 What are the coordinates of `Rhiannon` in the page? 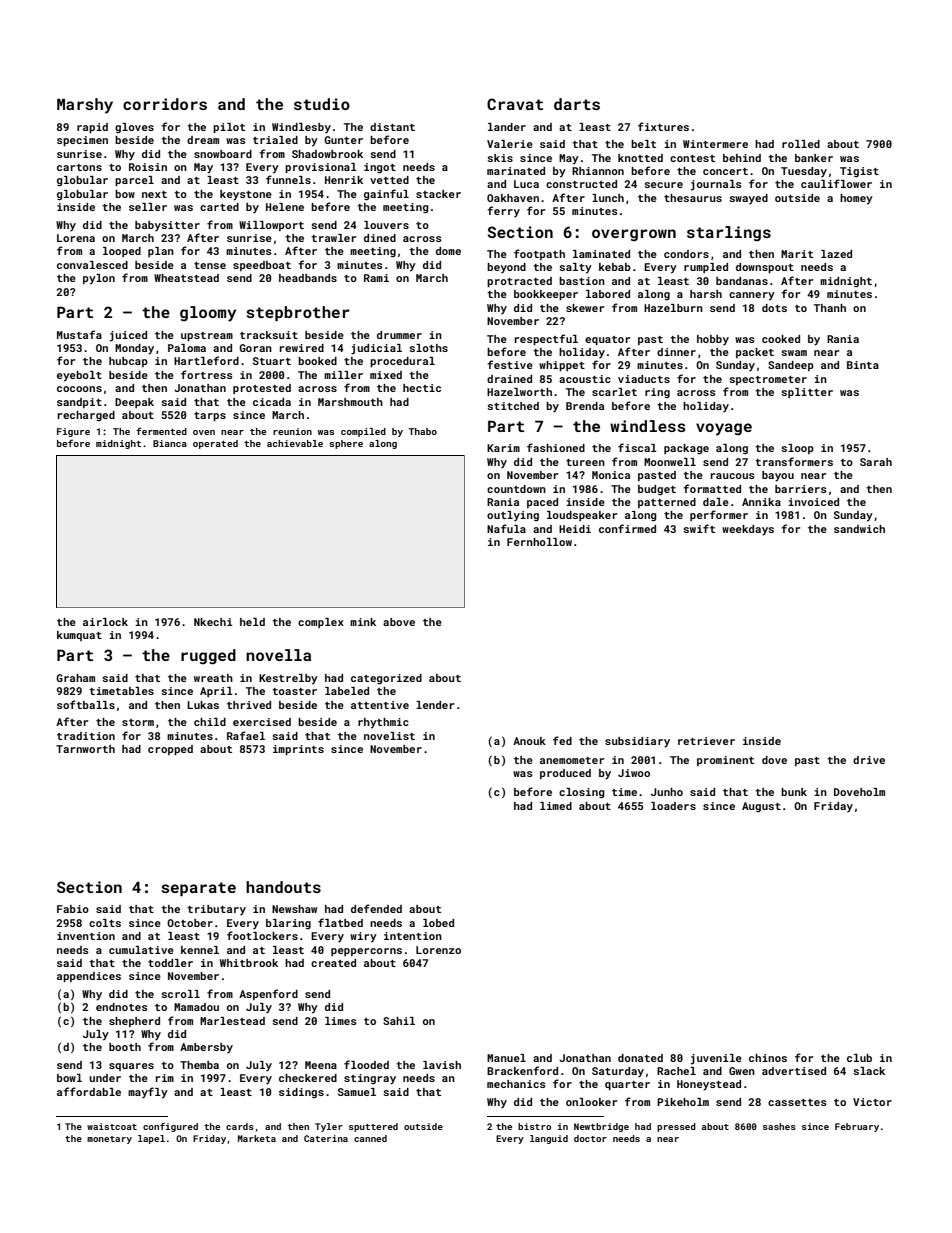 It's located at (598, 171).
